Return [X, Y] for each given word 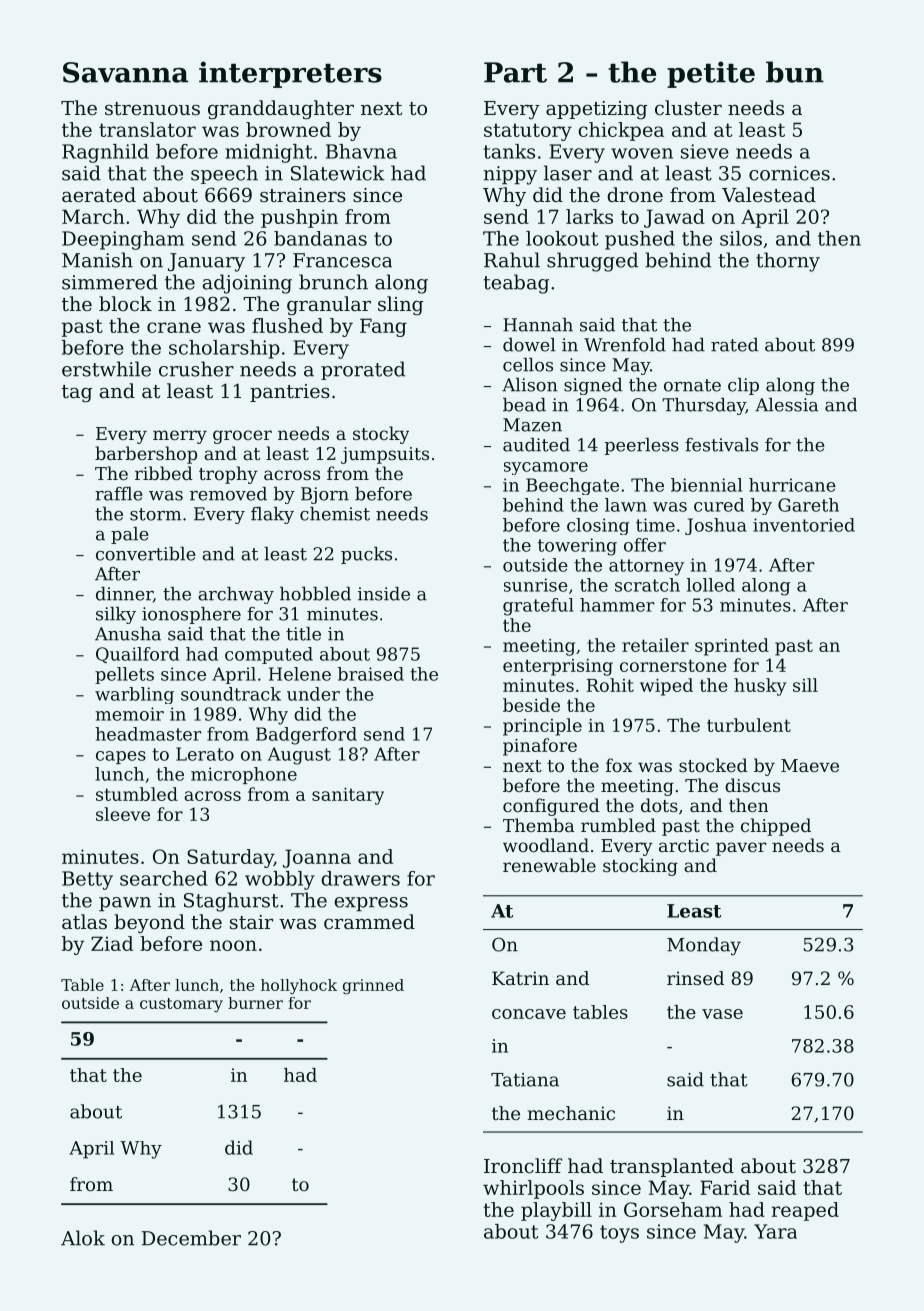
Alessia [786, 405]
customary [181, 1005]
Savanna [125, 72]
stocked [713, 765]
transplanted [672, 1167]
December [191, 1238]
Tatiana [525, 1080]
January [206, 262]
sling [401, 306]
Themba [539, 825]
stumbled [137, 794]
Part [515, 72]
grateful [538, 607]
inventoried [804, 525]
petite [711, 74]
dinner [124, 594]
